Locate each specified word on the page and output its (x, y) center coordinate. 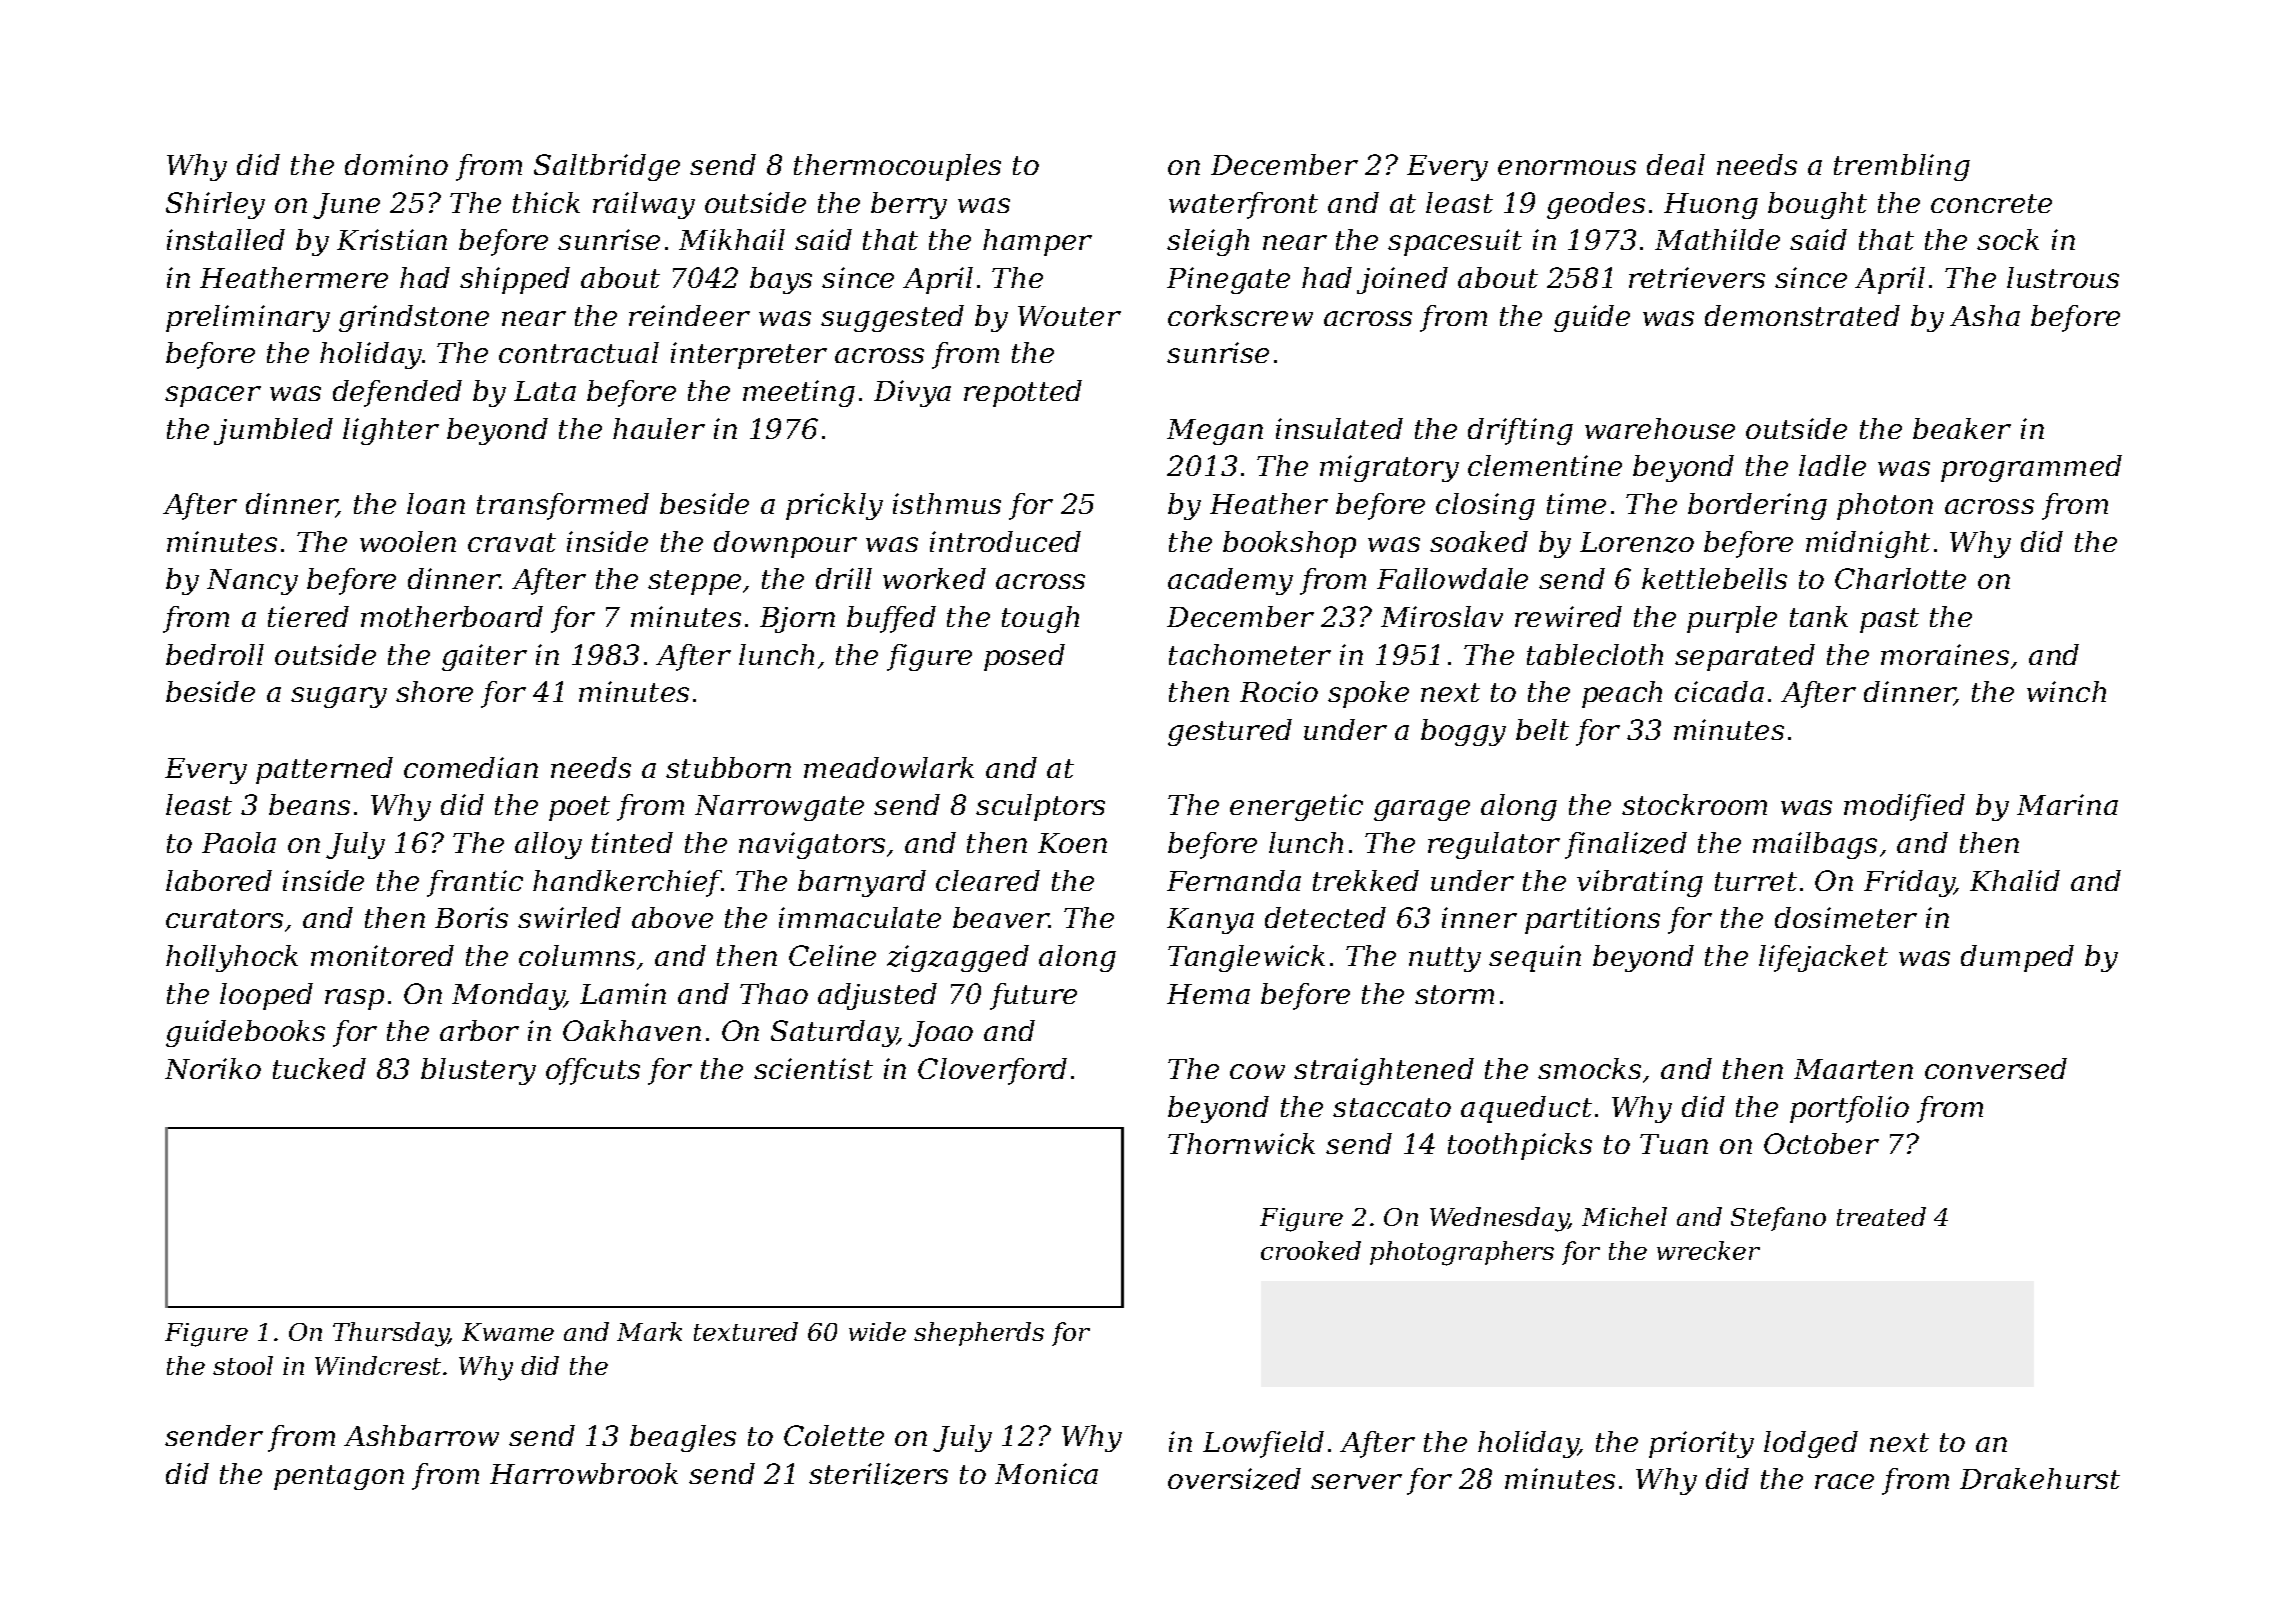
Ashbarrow (421, 1435)
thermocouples (897, 167)
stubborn (728, 767)
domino (396, 164)
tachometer (1250, 654)
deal (1676, 164)
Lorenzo (1637, 542)
